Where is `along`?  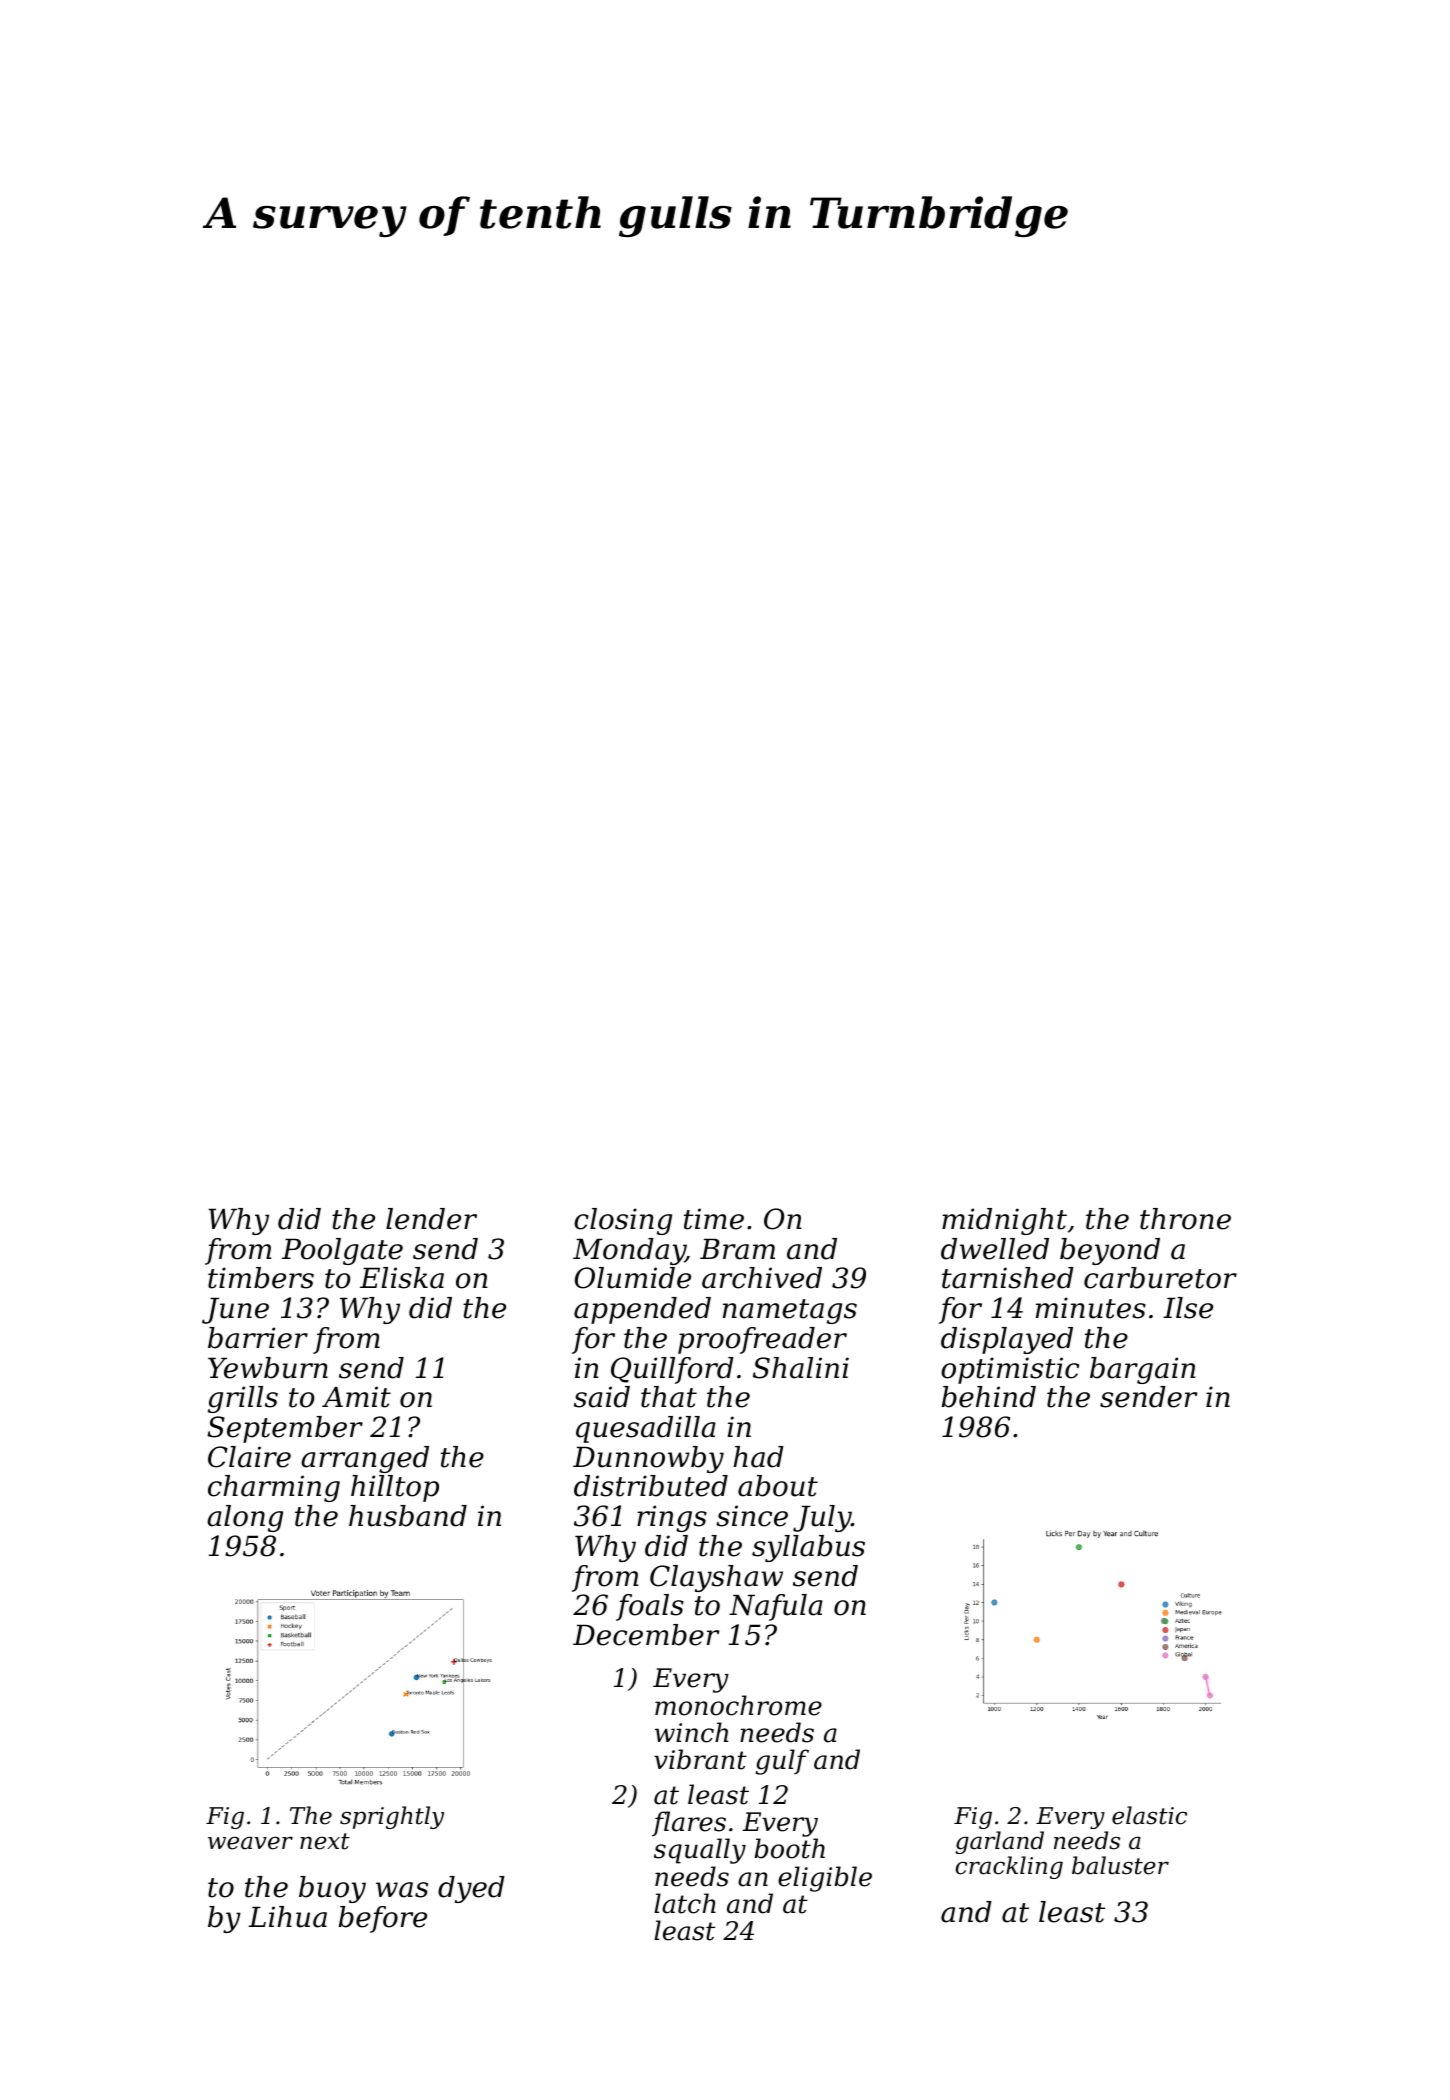
along is located at coordinates (245, 1518).
